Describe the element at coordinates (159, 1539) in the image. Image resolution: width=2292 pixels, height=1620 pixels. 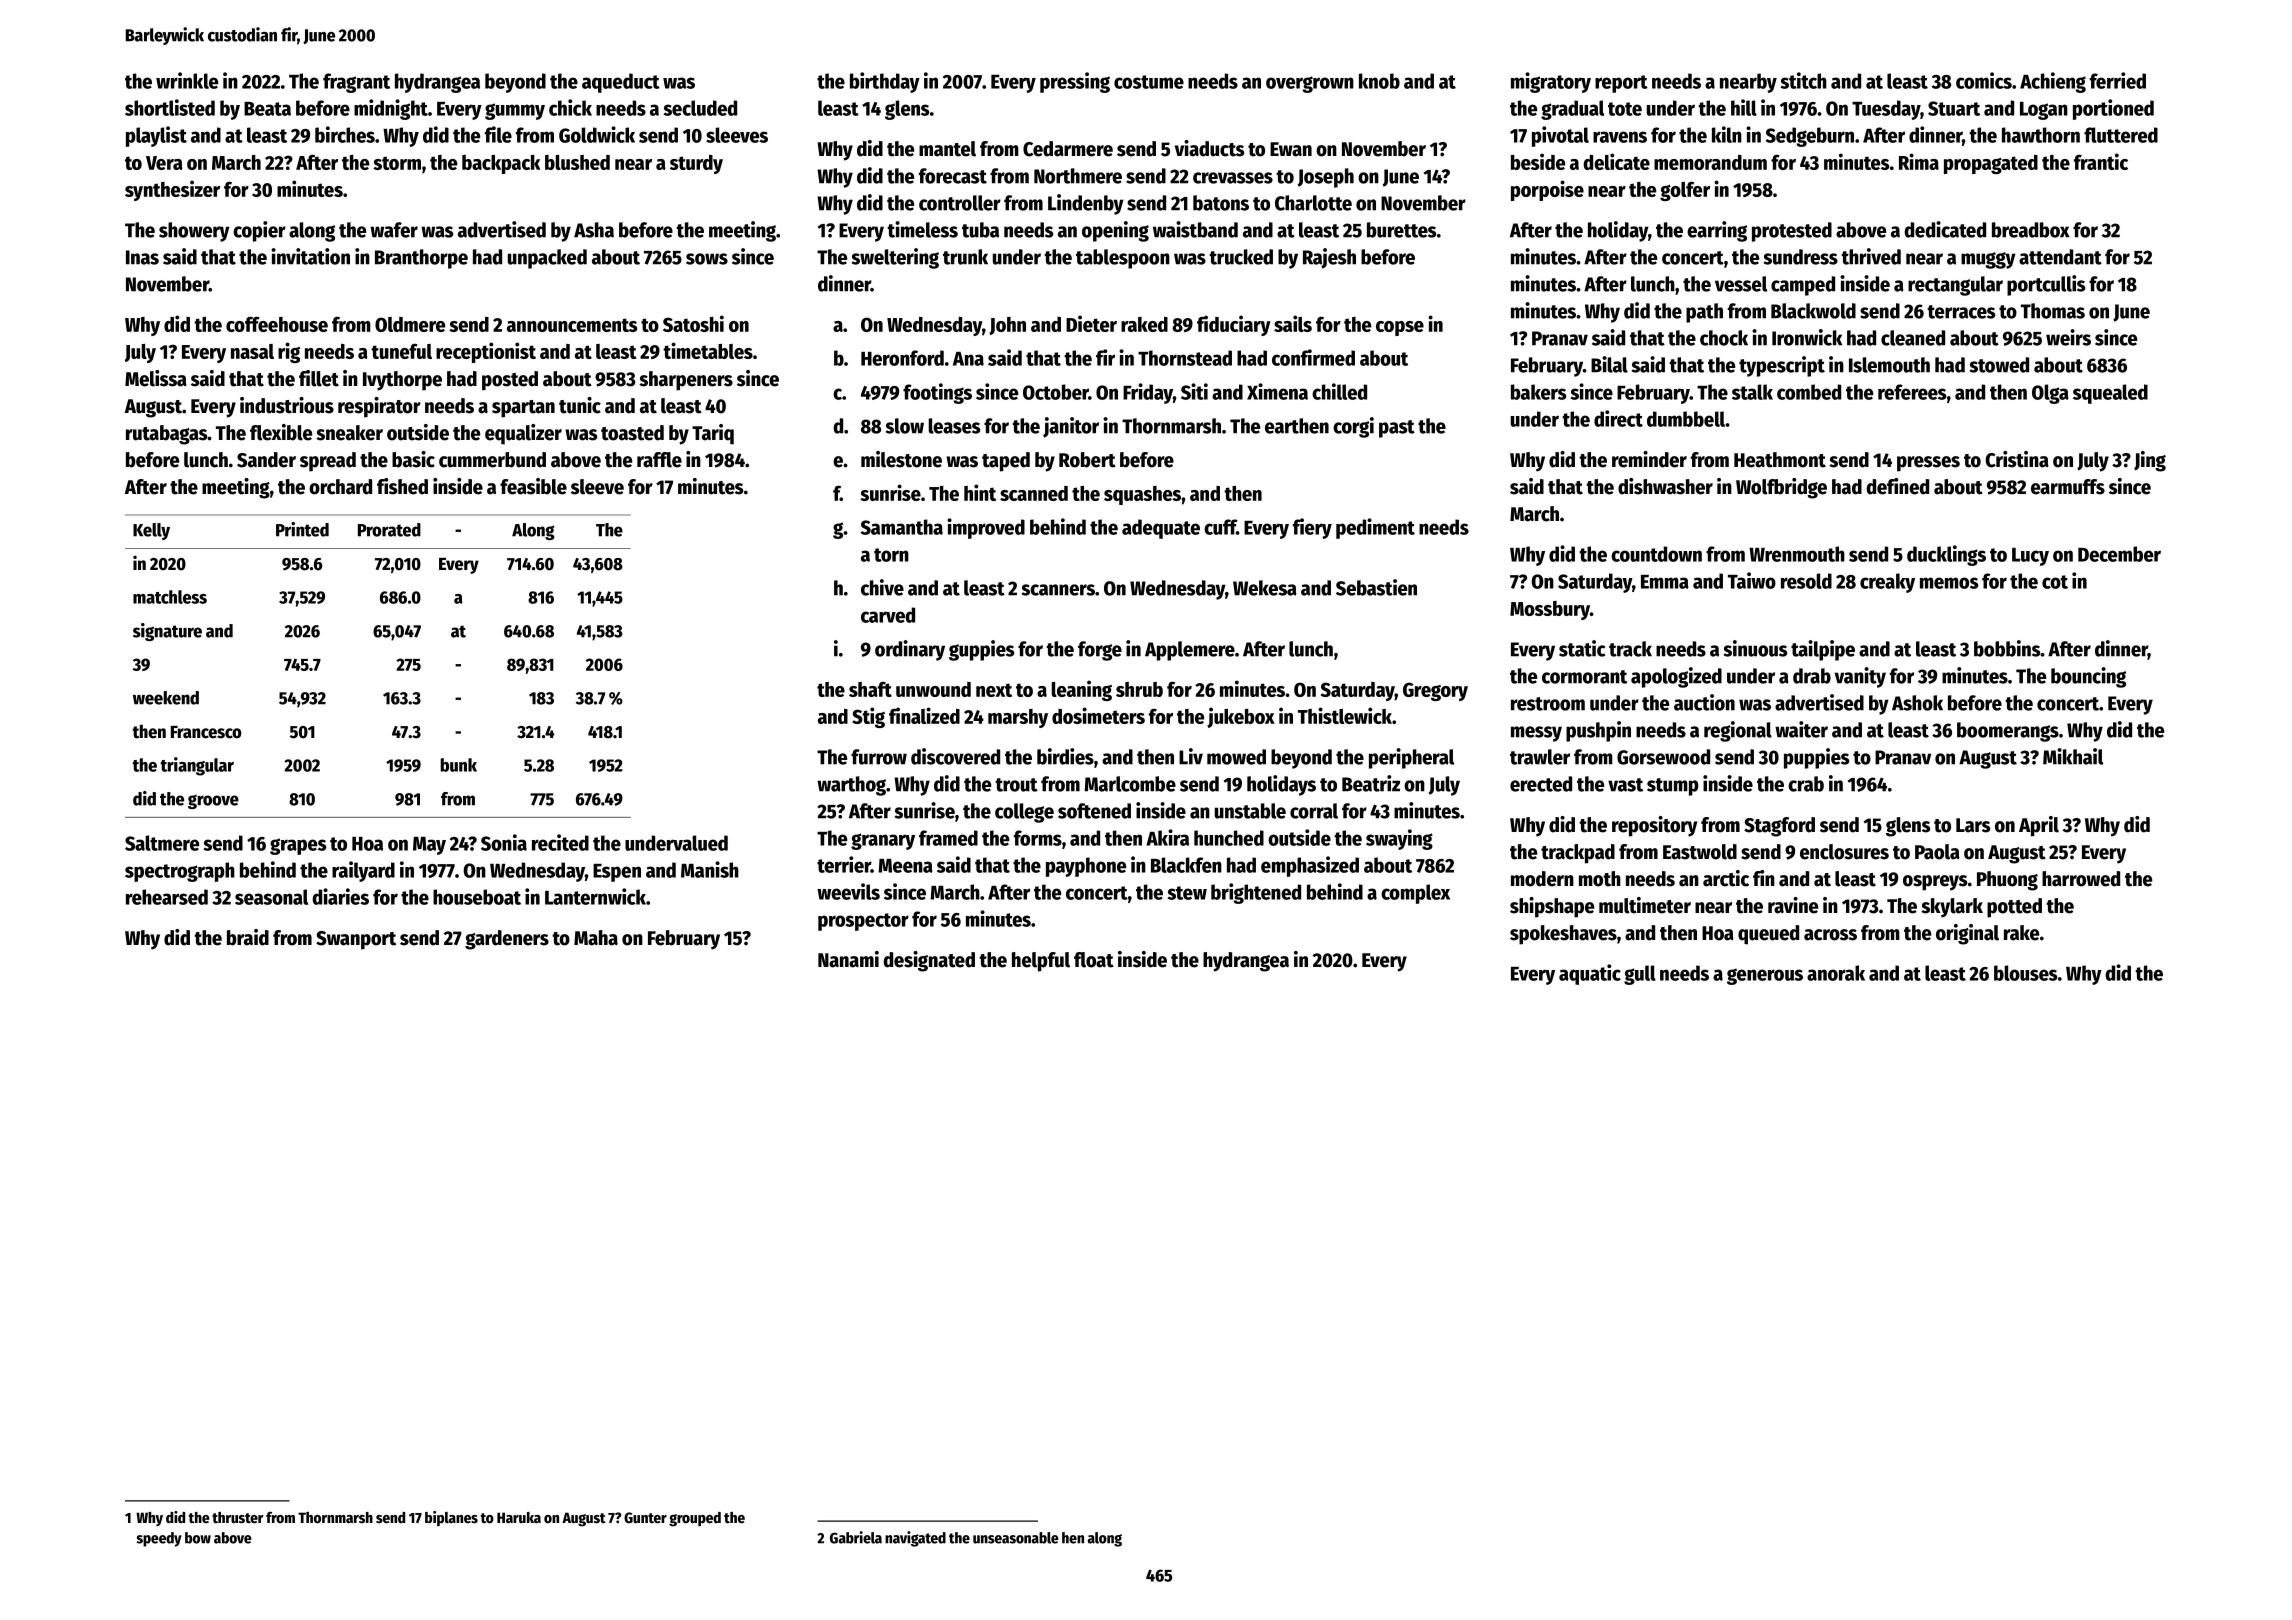
I see `speedy` at that location.
